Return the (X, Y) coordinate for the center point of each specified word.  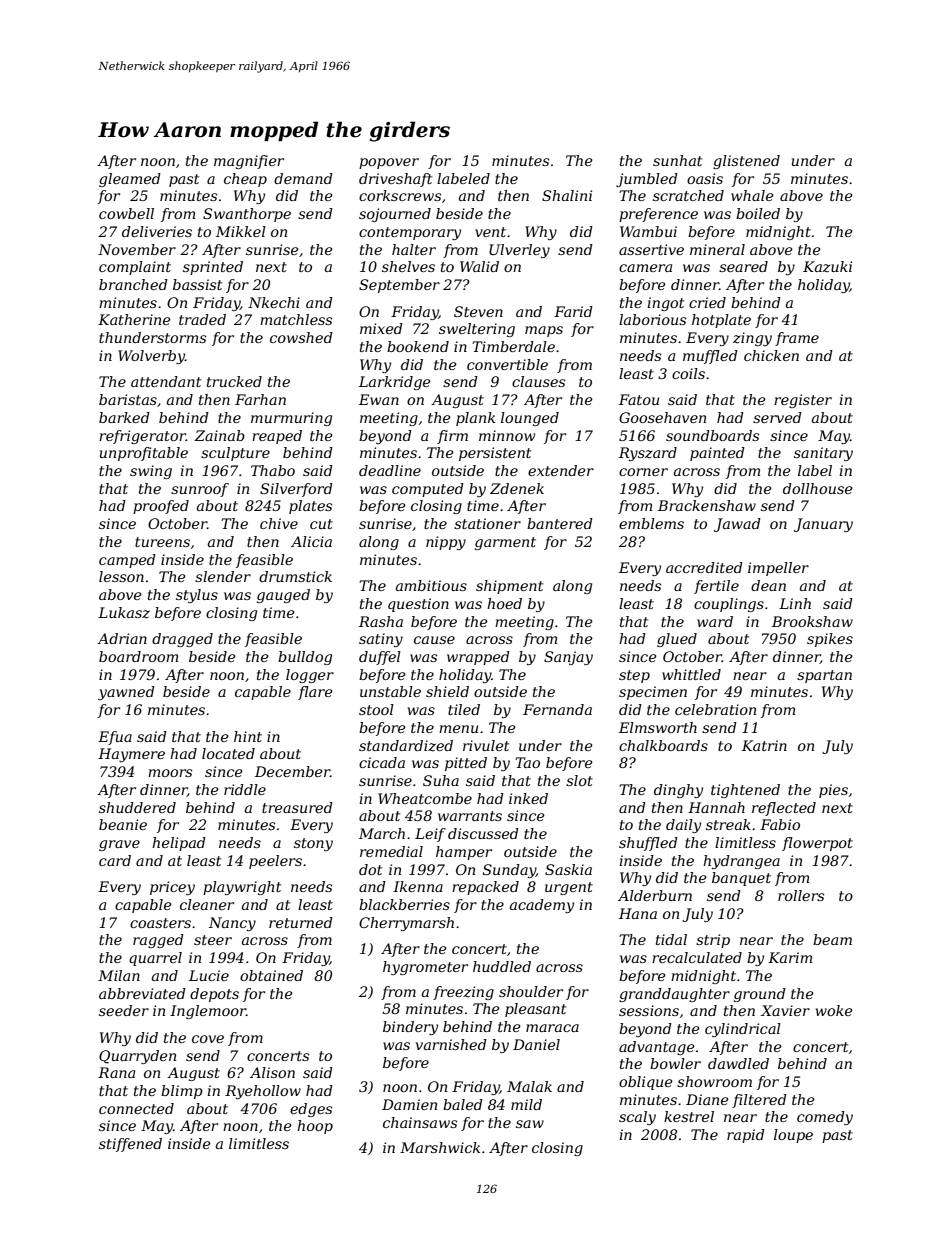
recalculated (697, 957)
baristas (128, 399)
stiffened (130, 1145)
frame (797, 339)
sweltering (477, 330)
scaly (637, 1118)
